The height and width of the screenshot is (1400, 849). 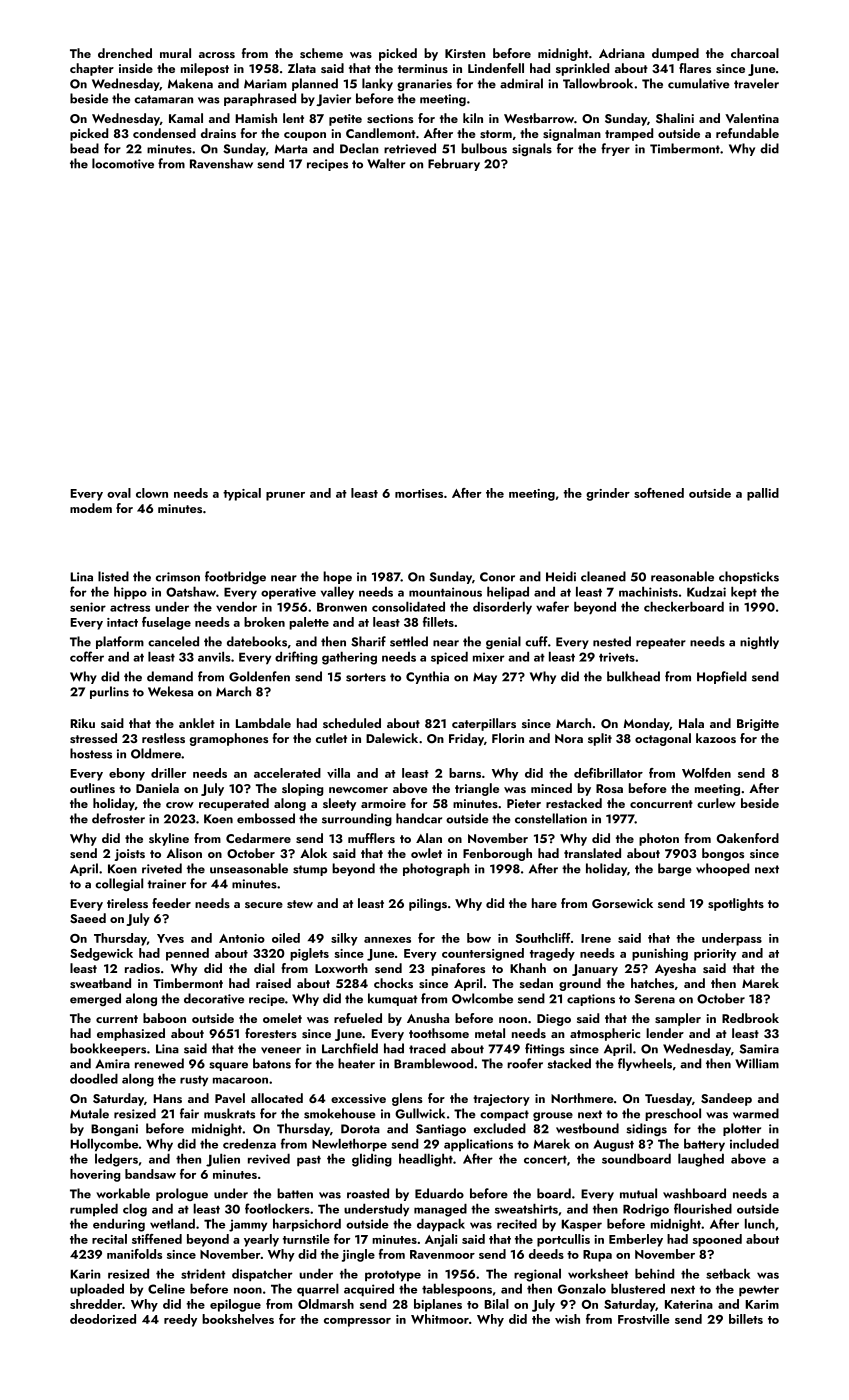 What do you see at coordinates (113, 576) in the screenshot?
I see `listed` at bounding box center [113, 576].
